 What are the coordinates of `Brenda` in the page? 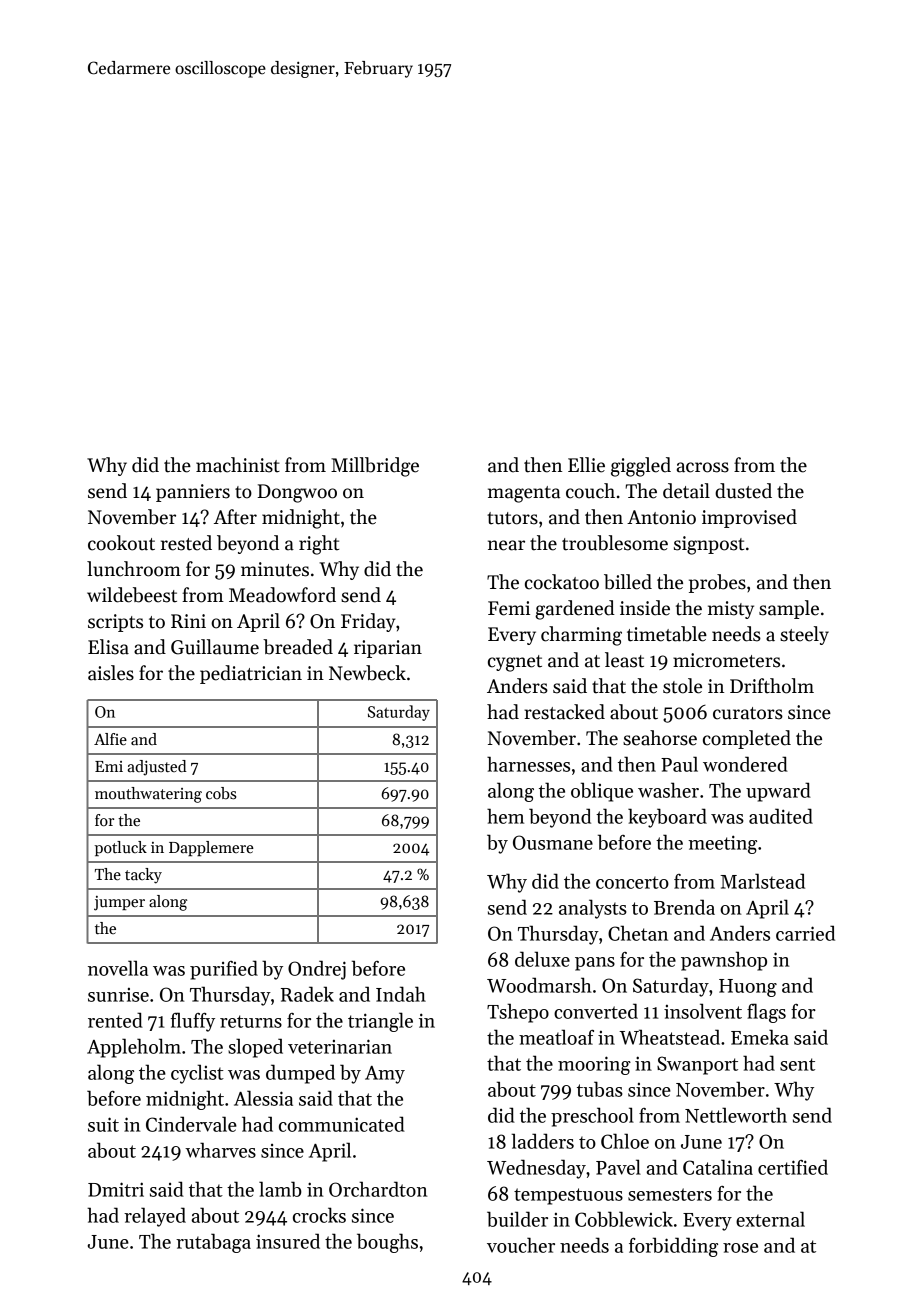 It's located at (684, 907).
